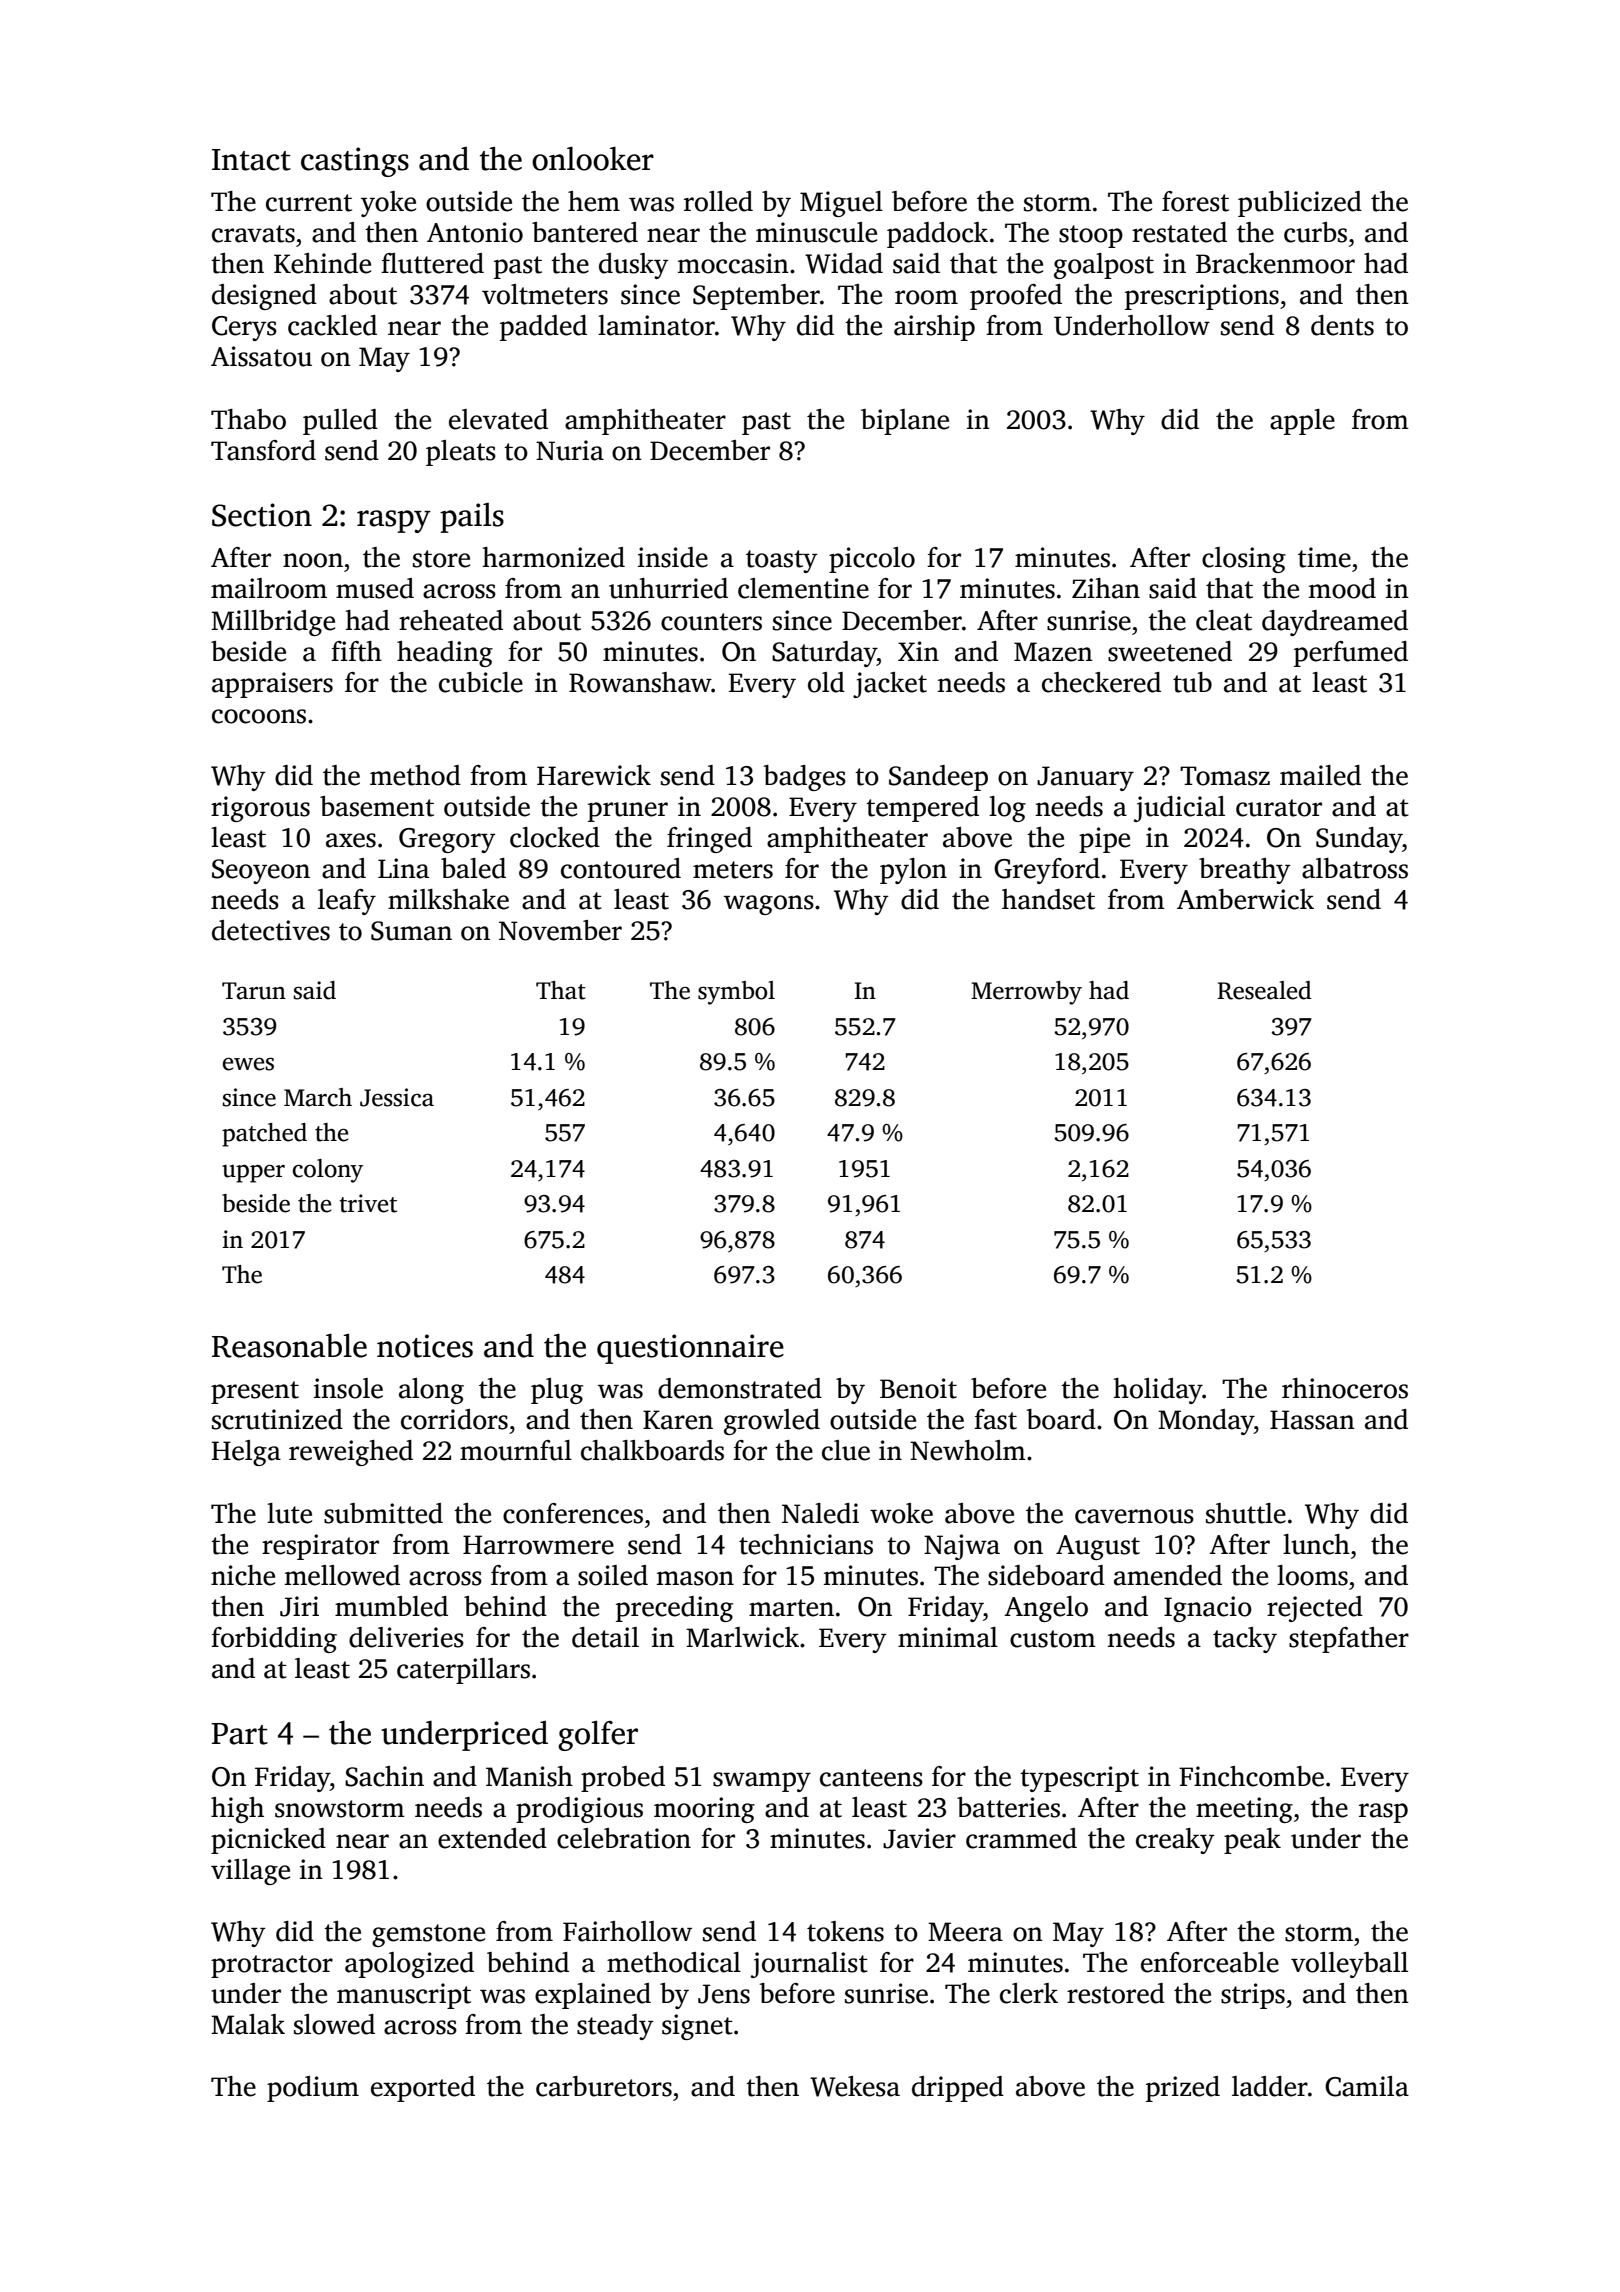 The image size is (1620, 2292). What do you see at coordinates (463, 1671) in the screenshot?
I see `caterpillars` at bounding box center [463, 1671].
